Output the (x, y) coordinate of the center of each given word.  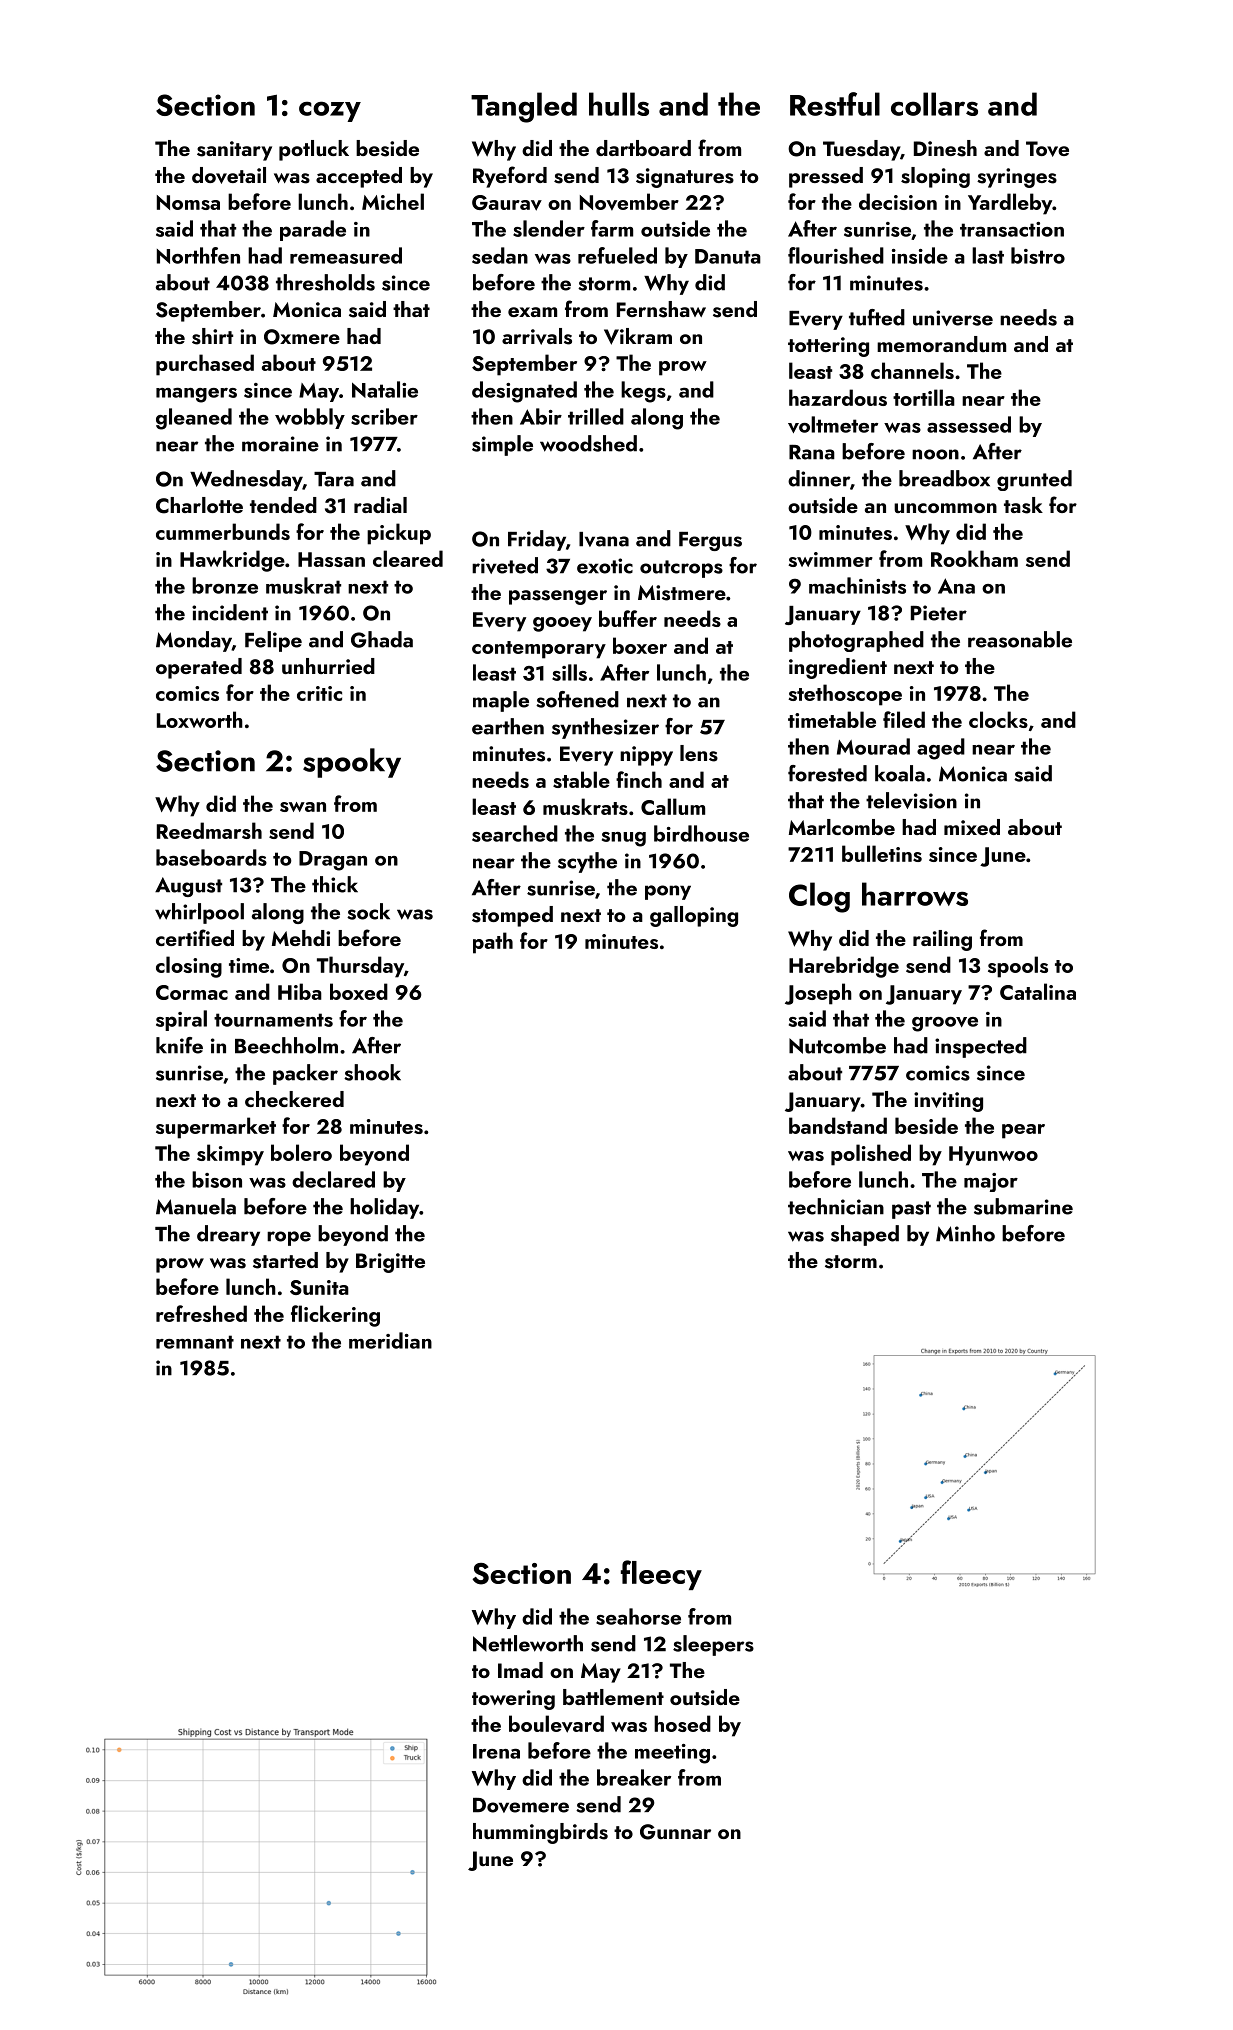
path (493, 943)
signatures (685, 178)
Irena (496, 1751)
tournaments (273, 1020)
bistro (1038, 255)
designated (524, 392)
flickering (335, 1316)
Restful (835, 104)
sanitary (234, 151)
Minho (965, 1233)
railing (942, 940)
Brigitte (390, 1263)
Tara (334, 479)
